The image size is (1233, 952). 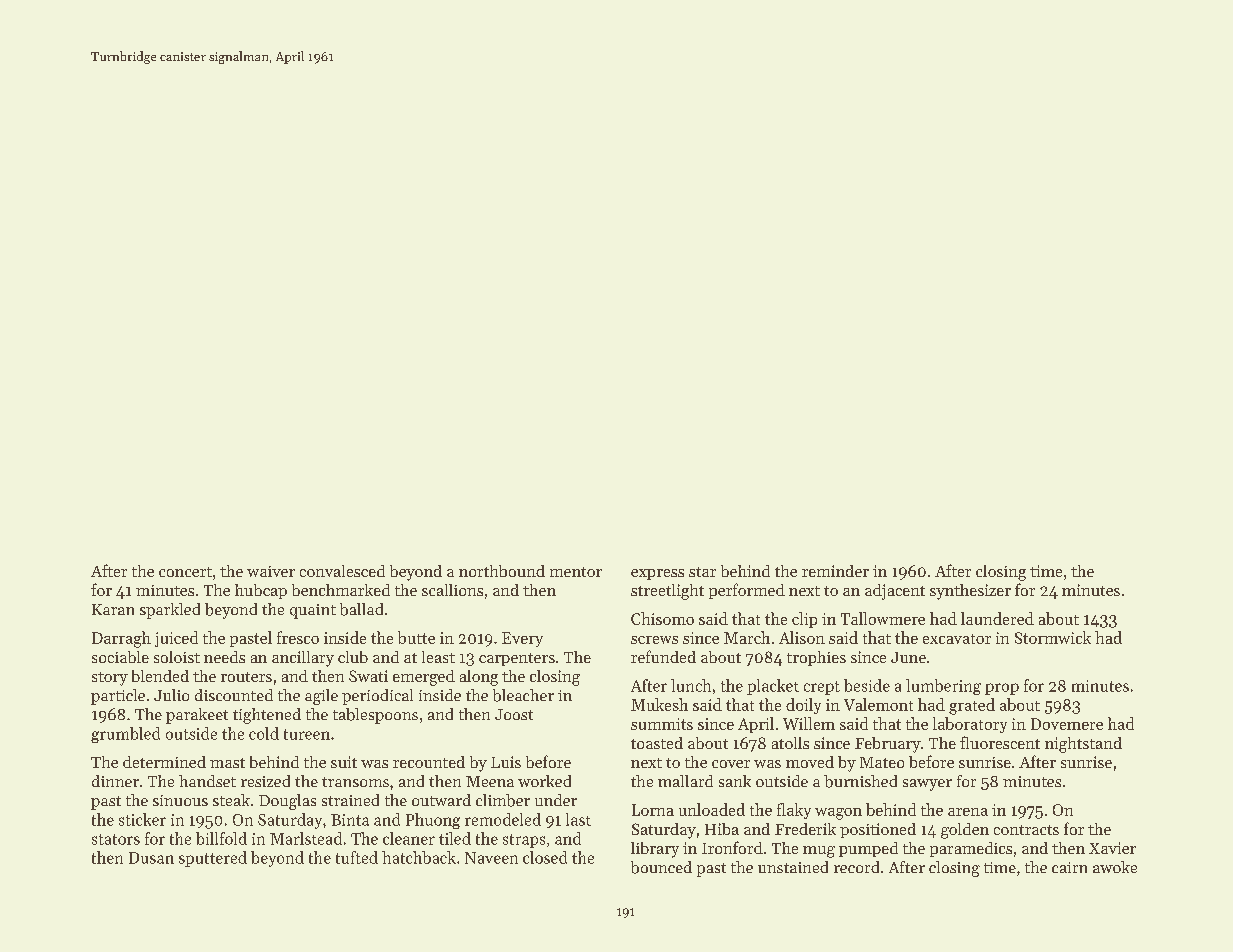 I want to click on stators, so click(x=116, y=839).
